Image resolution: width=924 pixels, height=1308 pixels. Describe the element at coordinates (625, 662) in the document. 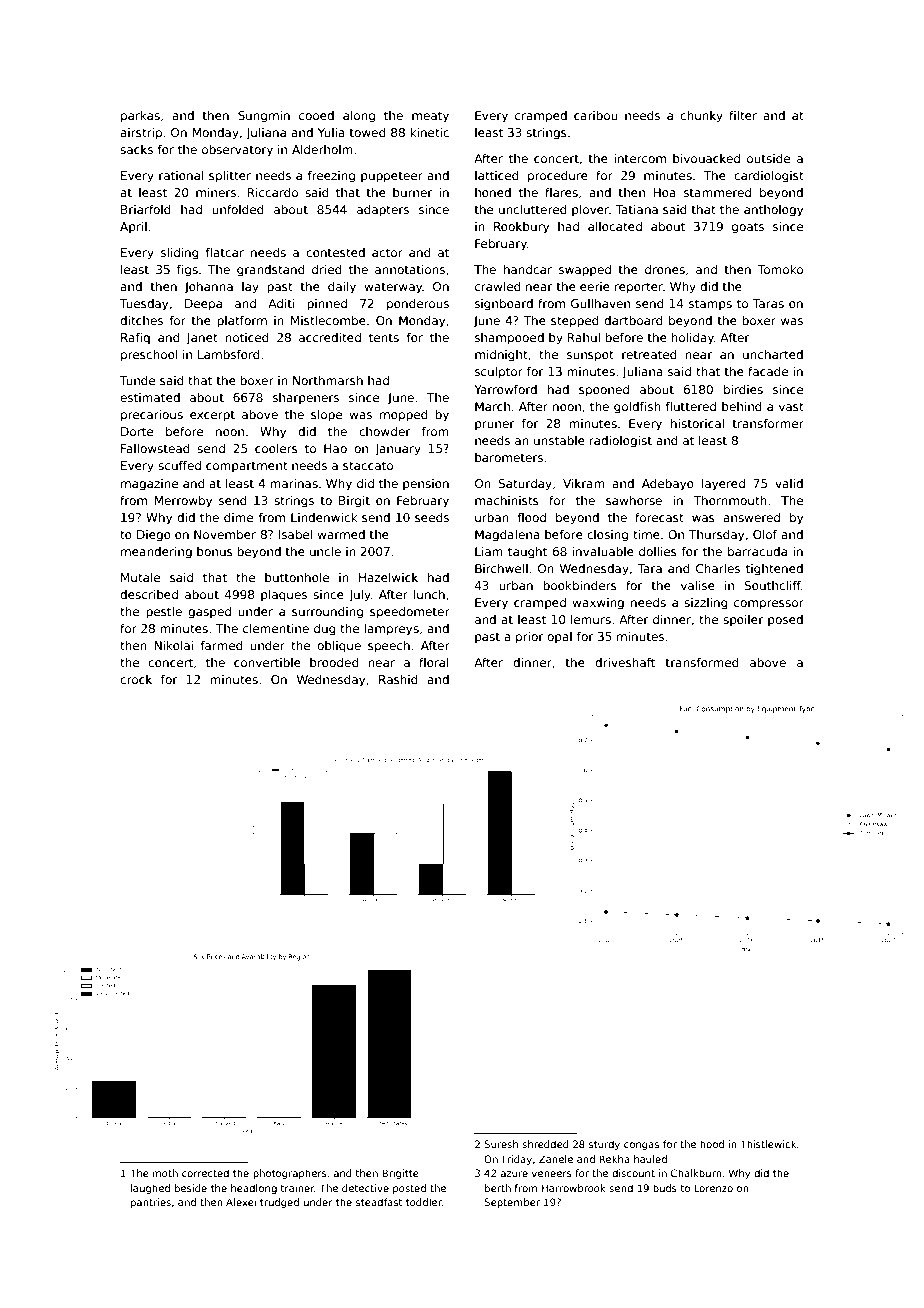

I see `driveshaft` at that location.
